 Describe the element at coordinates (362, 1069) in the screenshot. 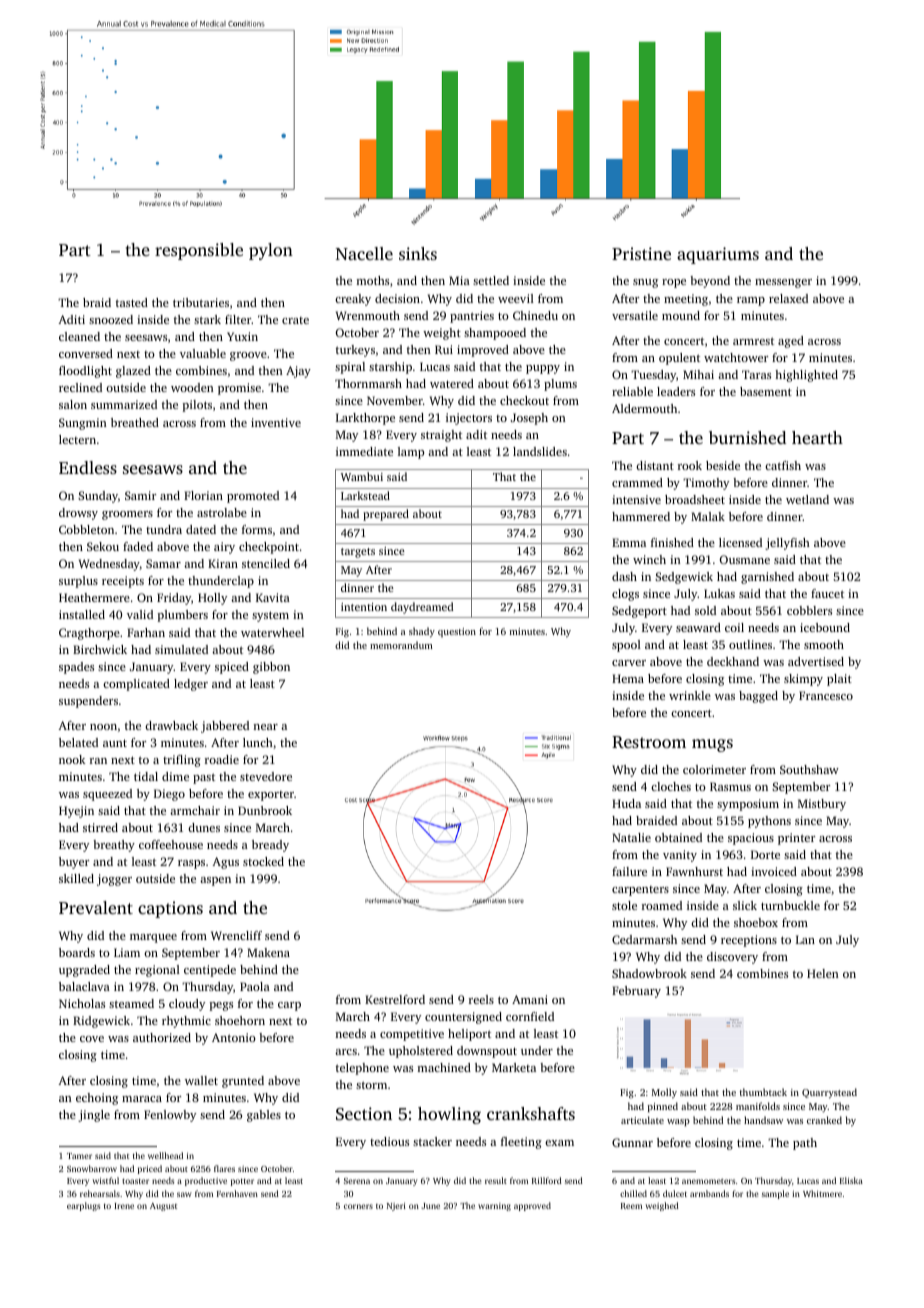

I see `telephone` at that location.
